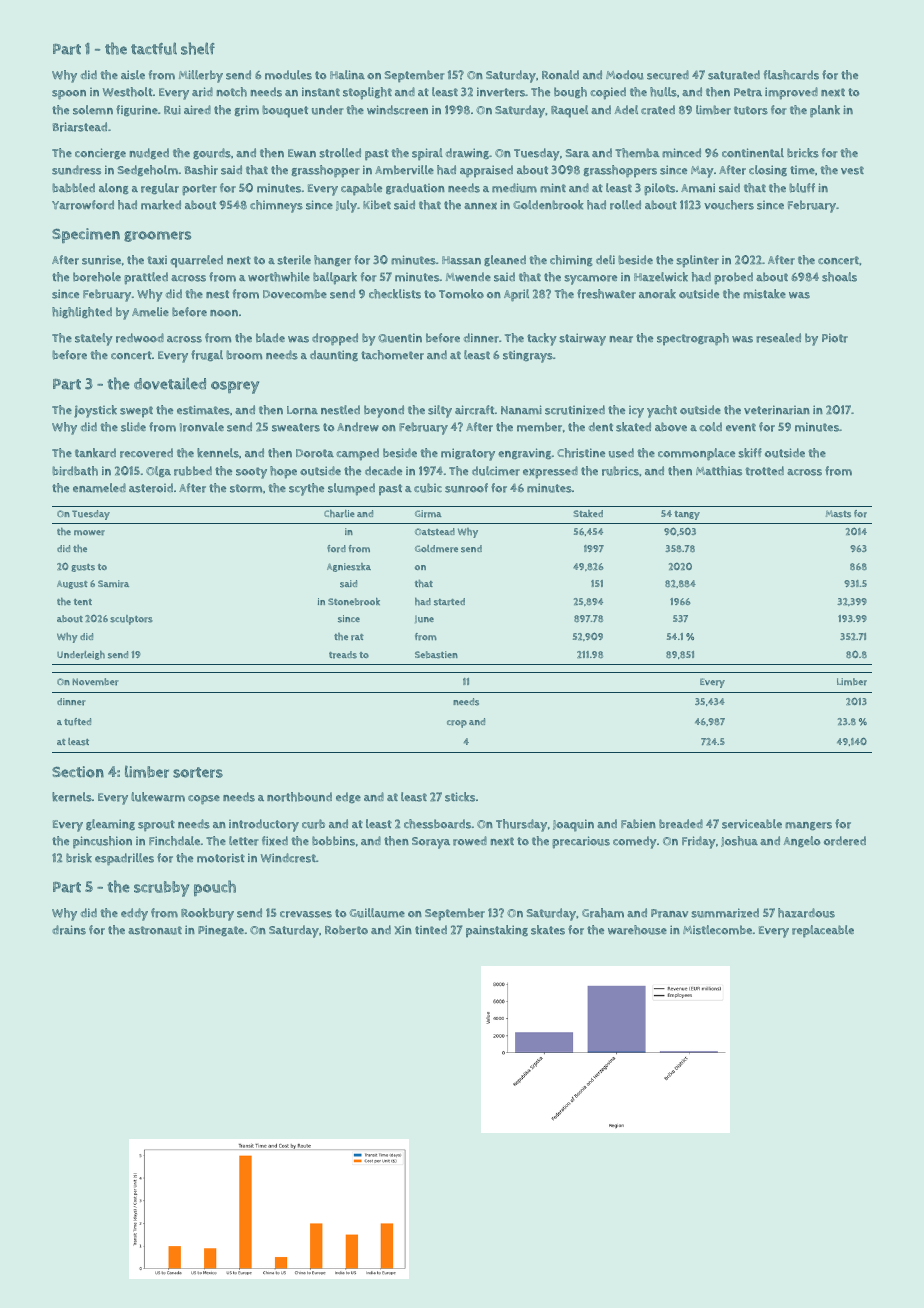 The width and height of the image is (924, 1308). What do you see at coordinates (431, 929) in the image?
I see `tinted` at bounding box center [431, 929].
